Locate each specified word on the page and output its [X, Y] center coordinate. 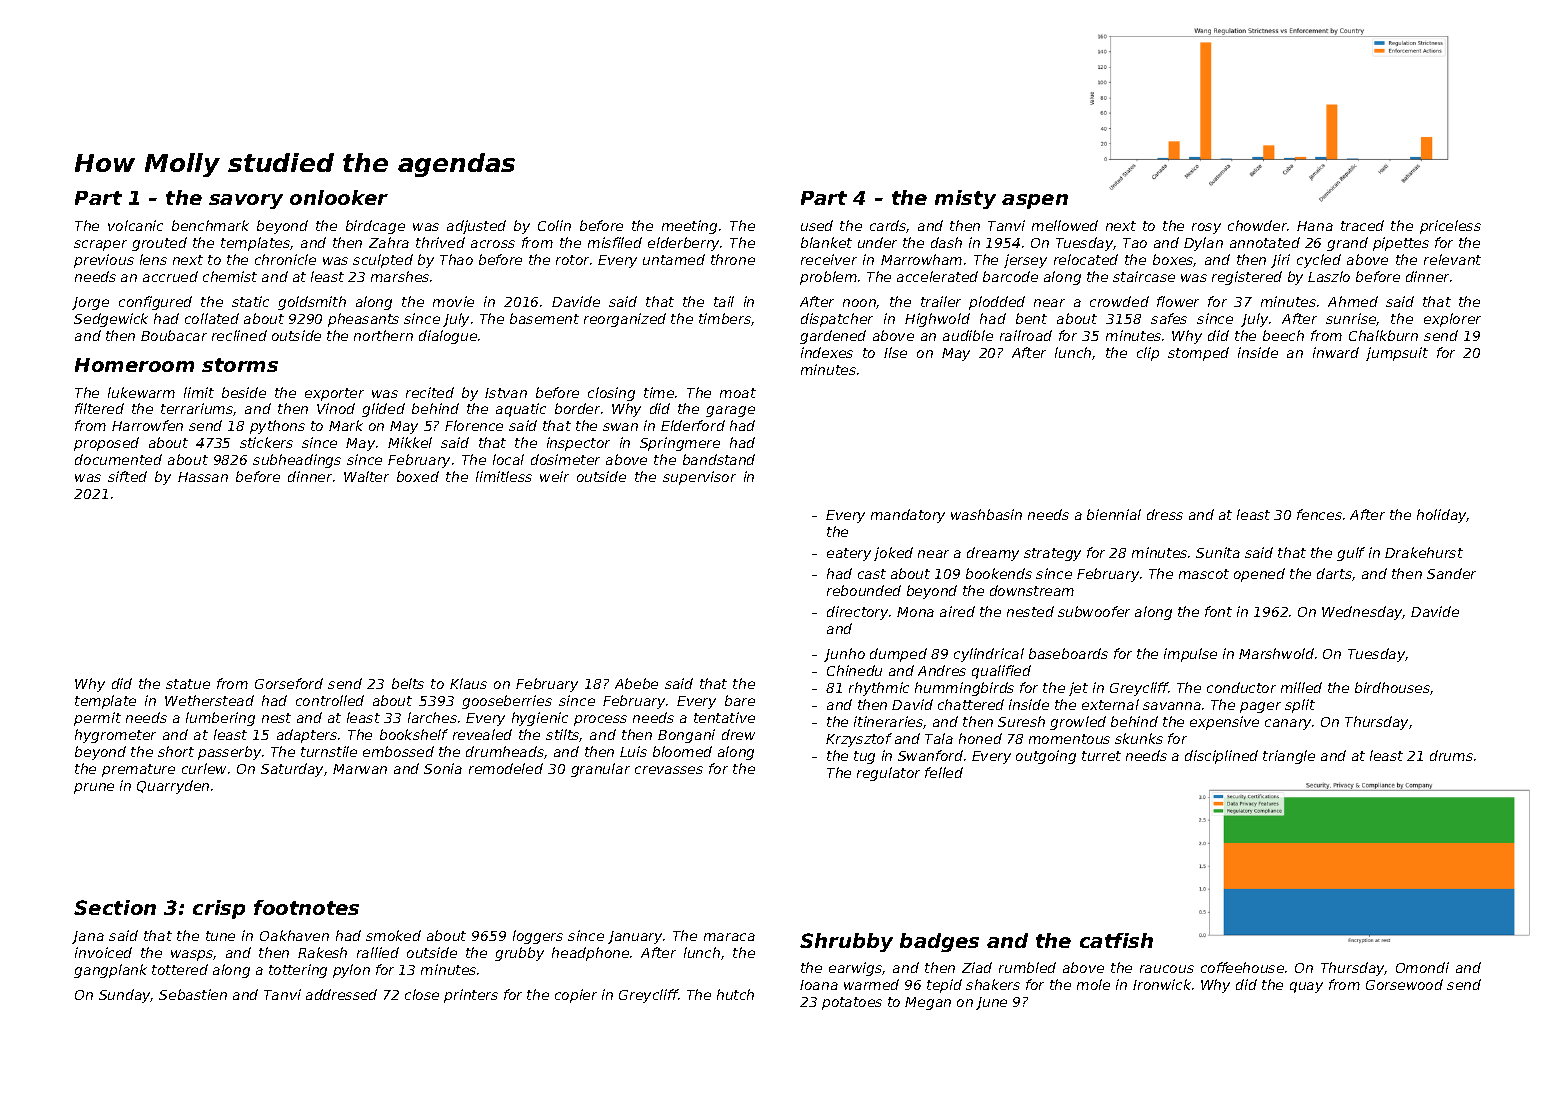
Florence [474, 425]
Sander [1451, 573]
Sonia [443, 768]
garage [730, 411]
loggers [538, 937]
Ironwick [1162, 984]
